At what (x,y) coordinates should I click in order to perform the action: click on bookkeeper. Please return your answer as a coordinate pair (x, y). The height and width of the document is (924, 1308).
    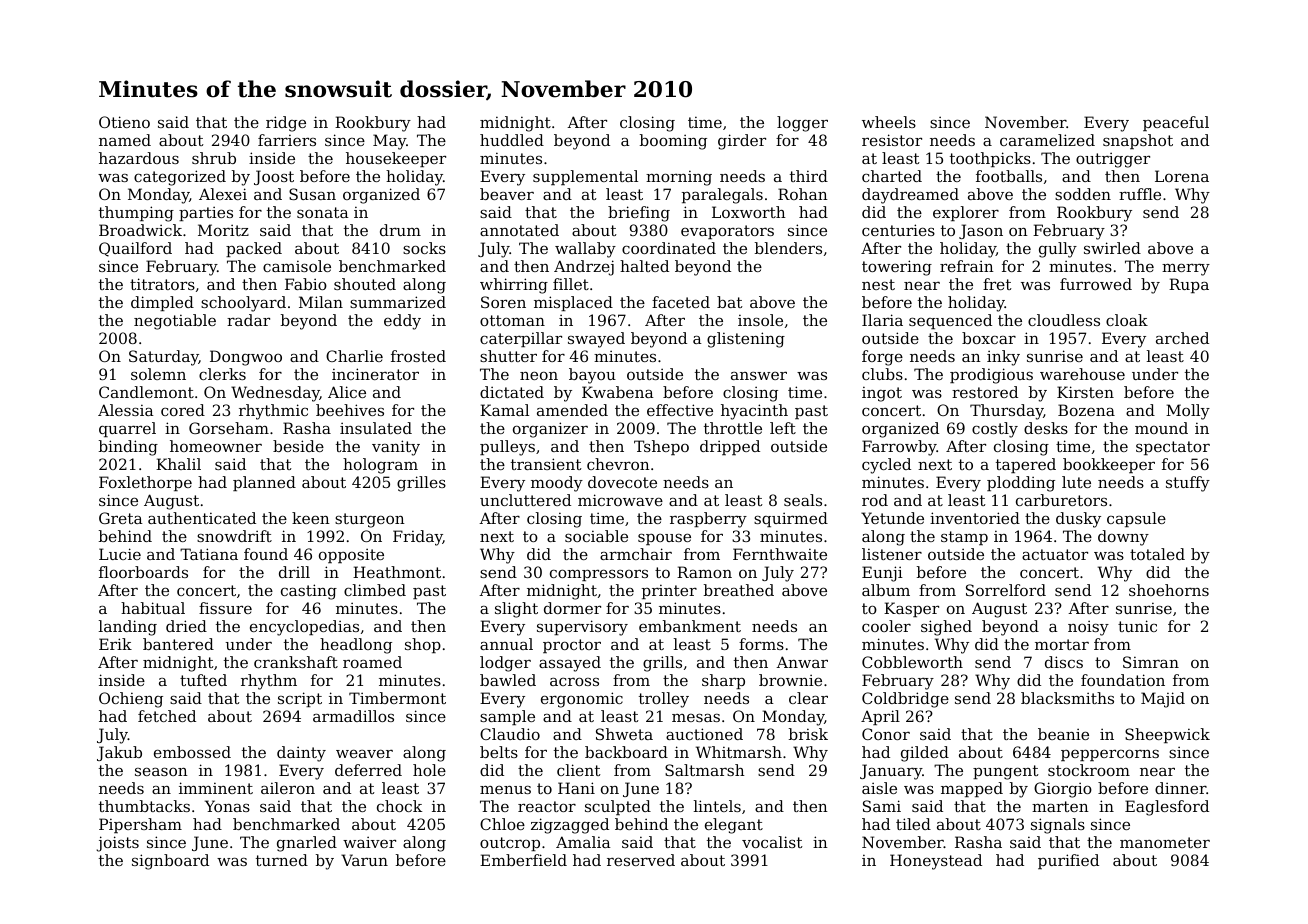
    Looking at the image, I should click on (1109, 465).
